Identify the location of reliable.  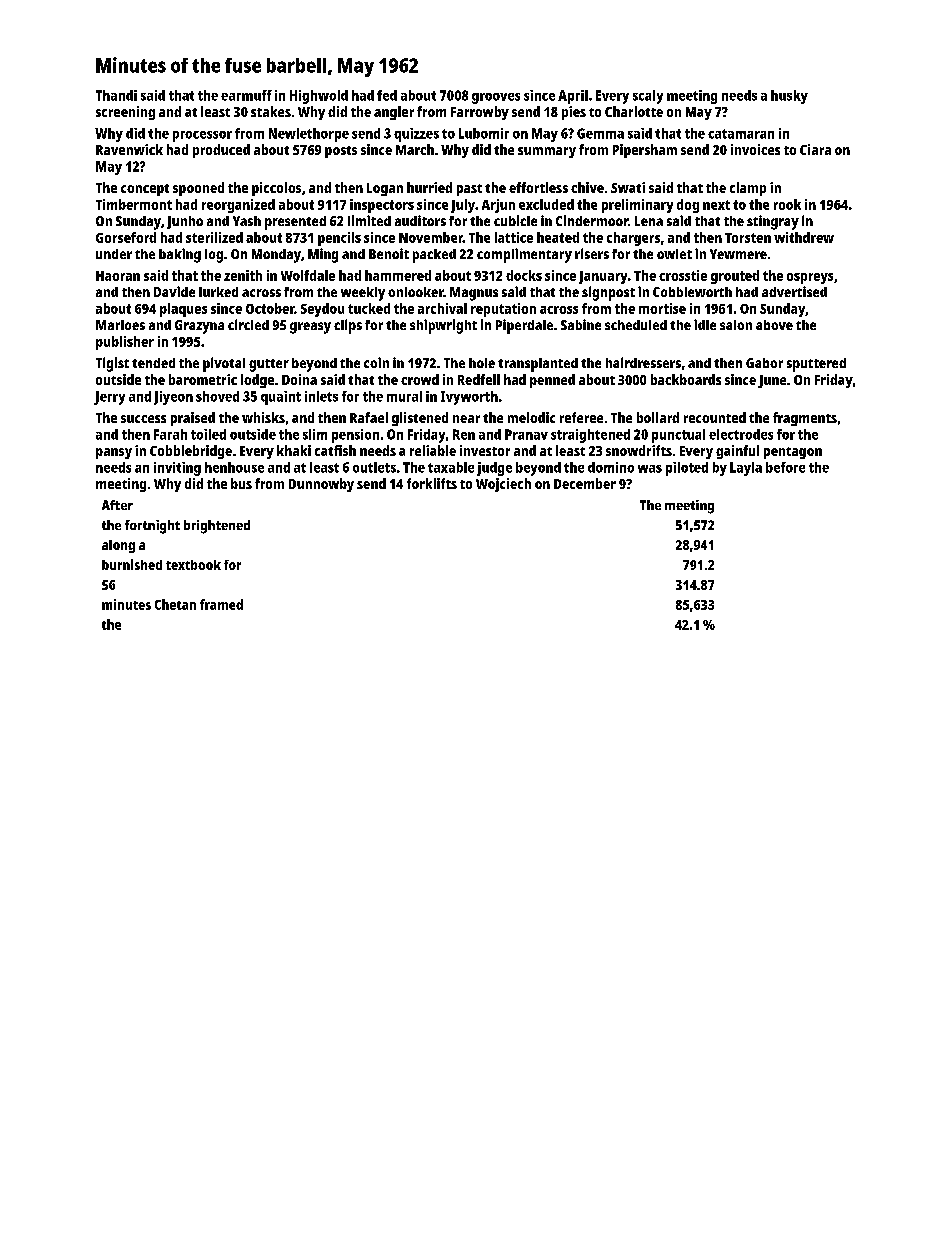
(433, 450).
